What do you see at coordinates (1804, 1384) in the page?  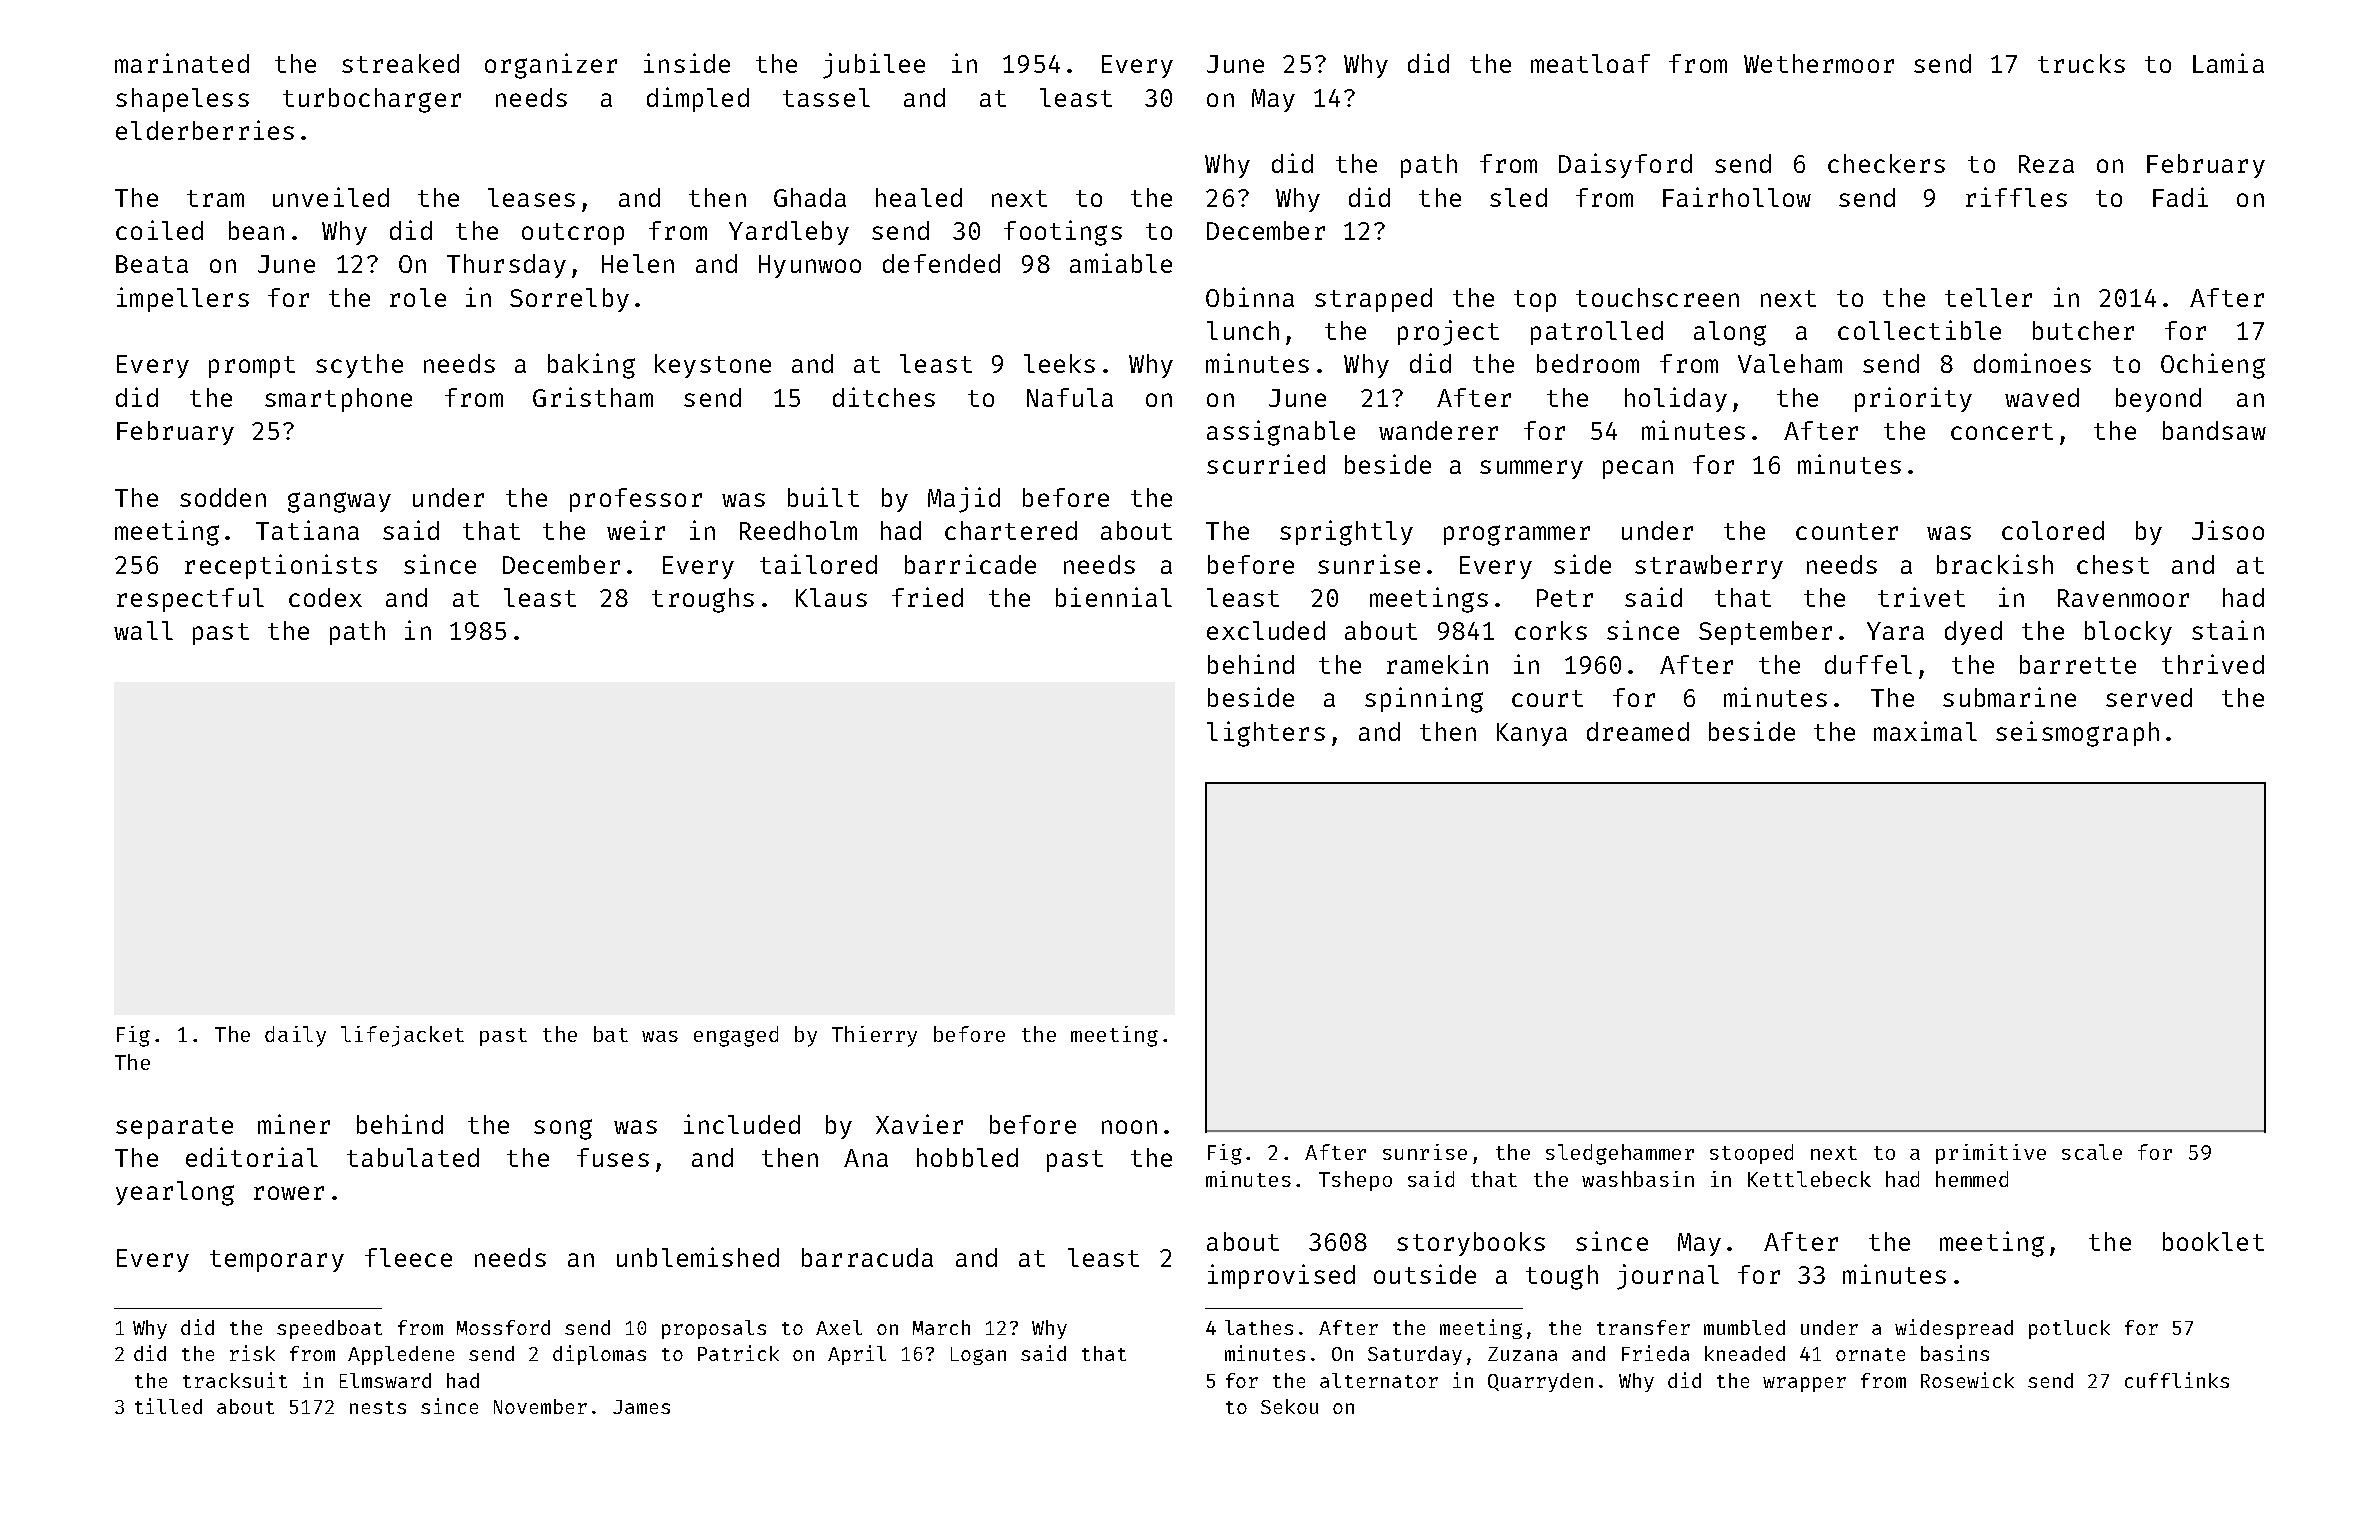 I see `wrapper` at bounding box center [1804, 1384].
